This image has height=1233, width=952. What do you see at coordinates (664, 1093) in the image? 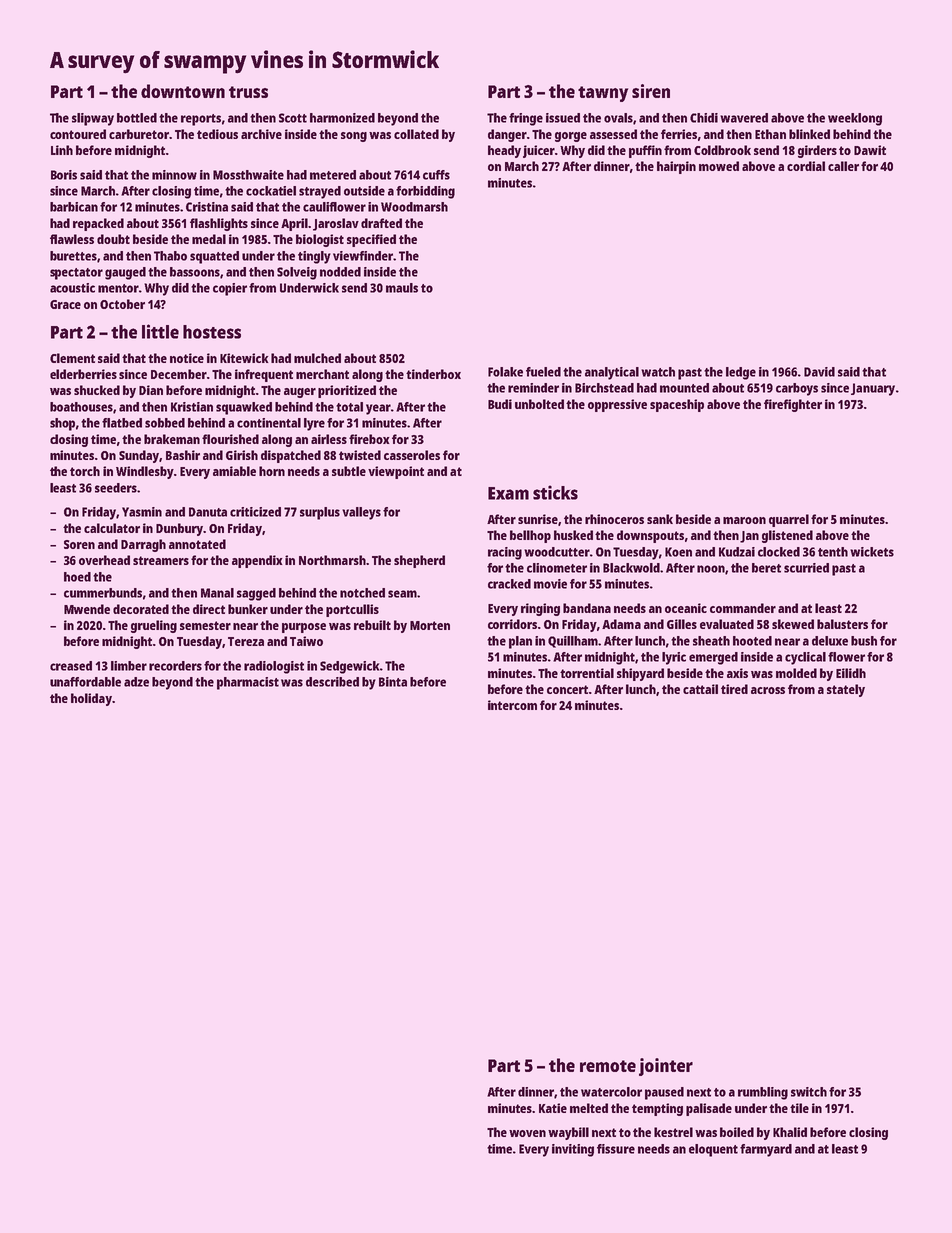
I see `paused` at bounding box center [664, 1093].
